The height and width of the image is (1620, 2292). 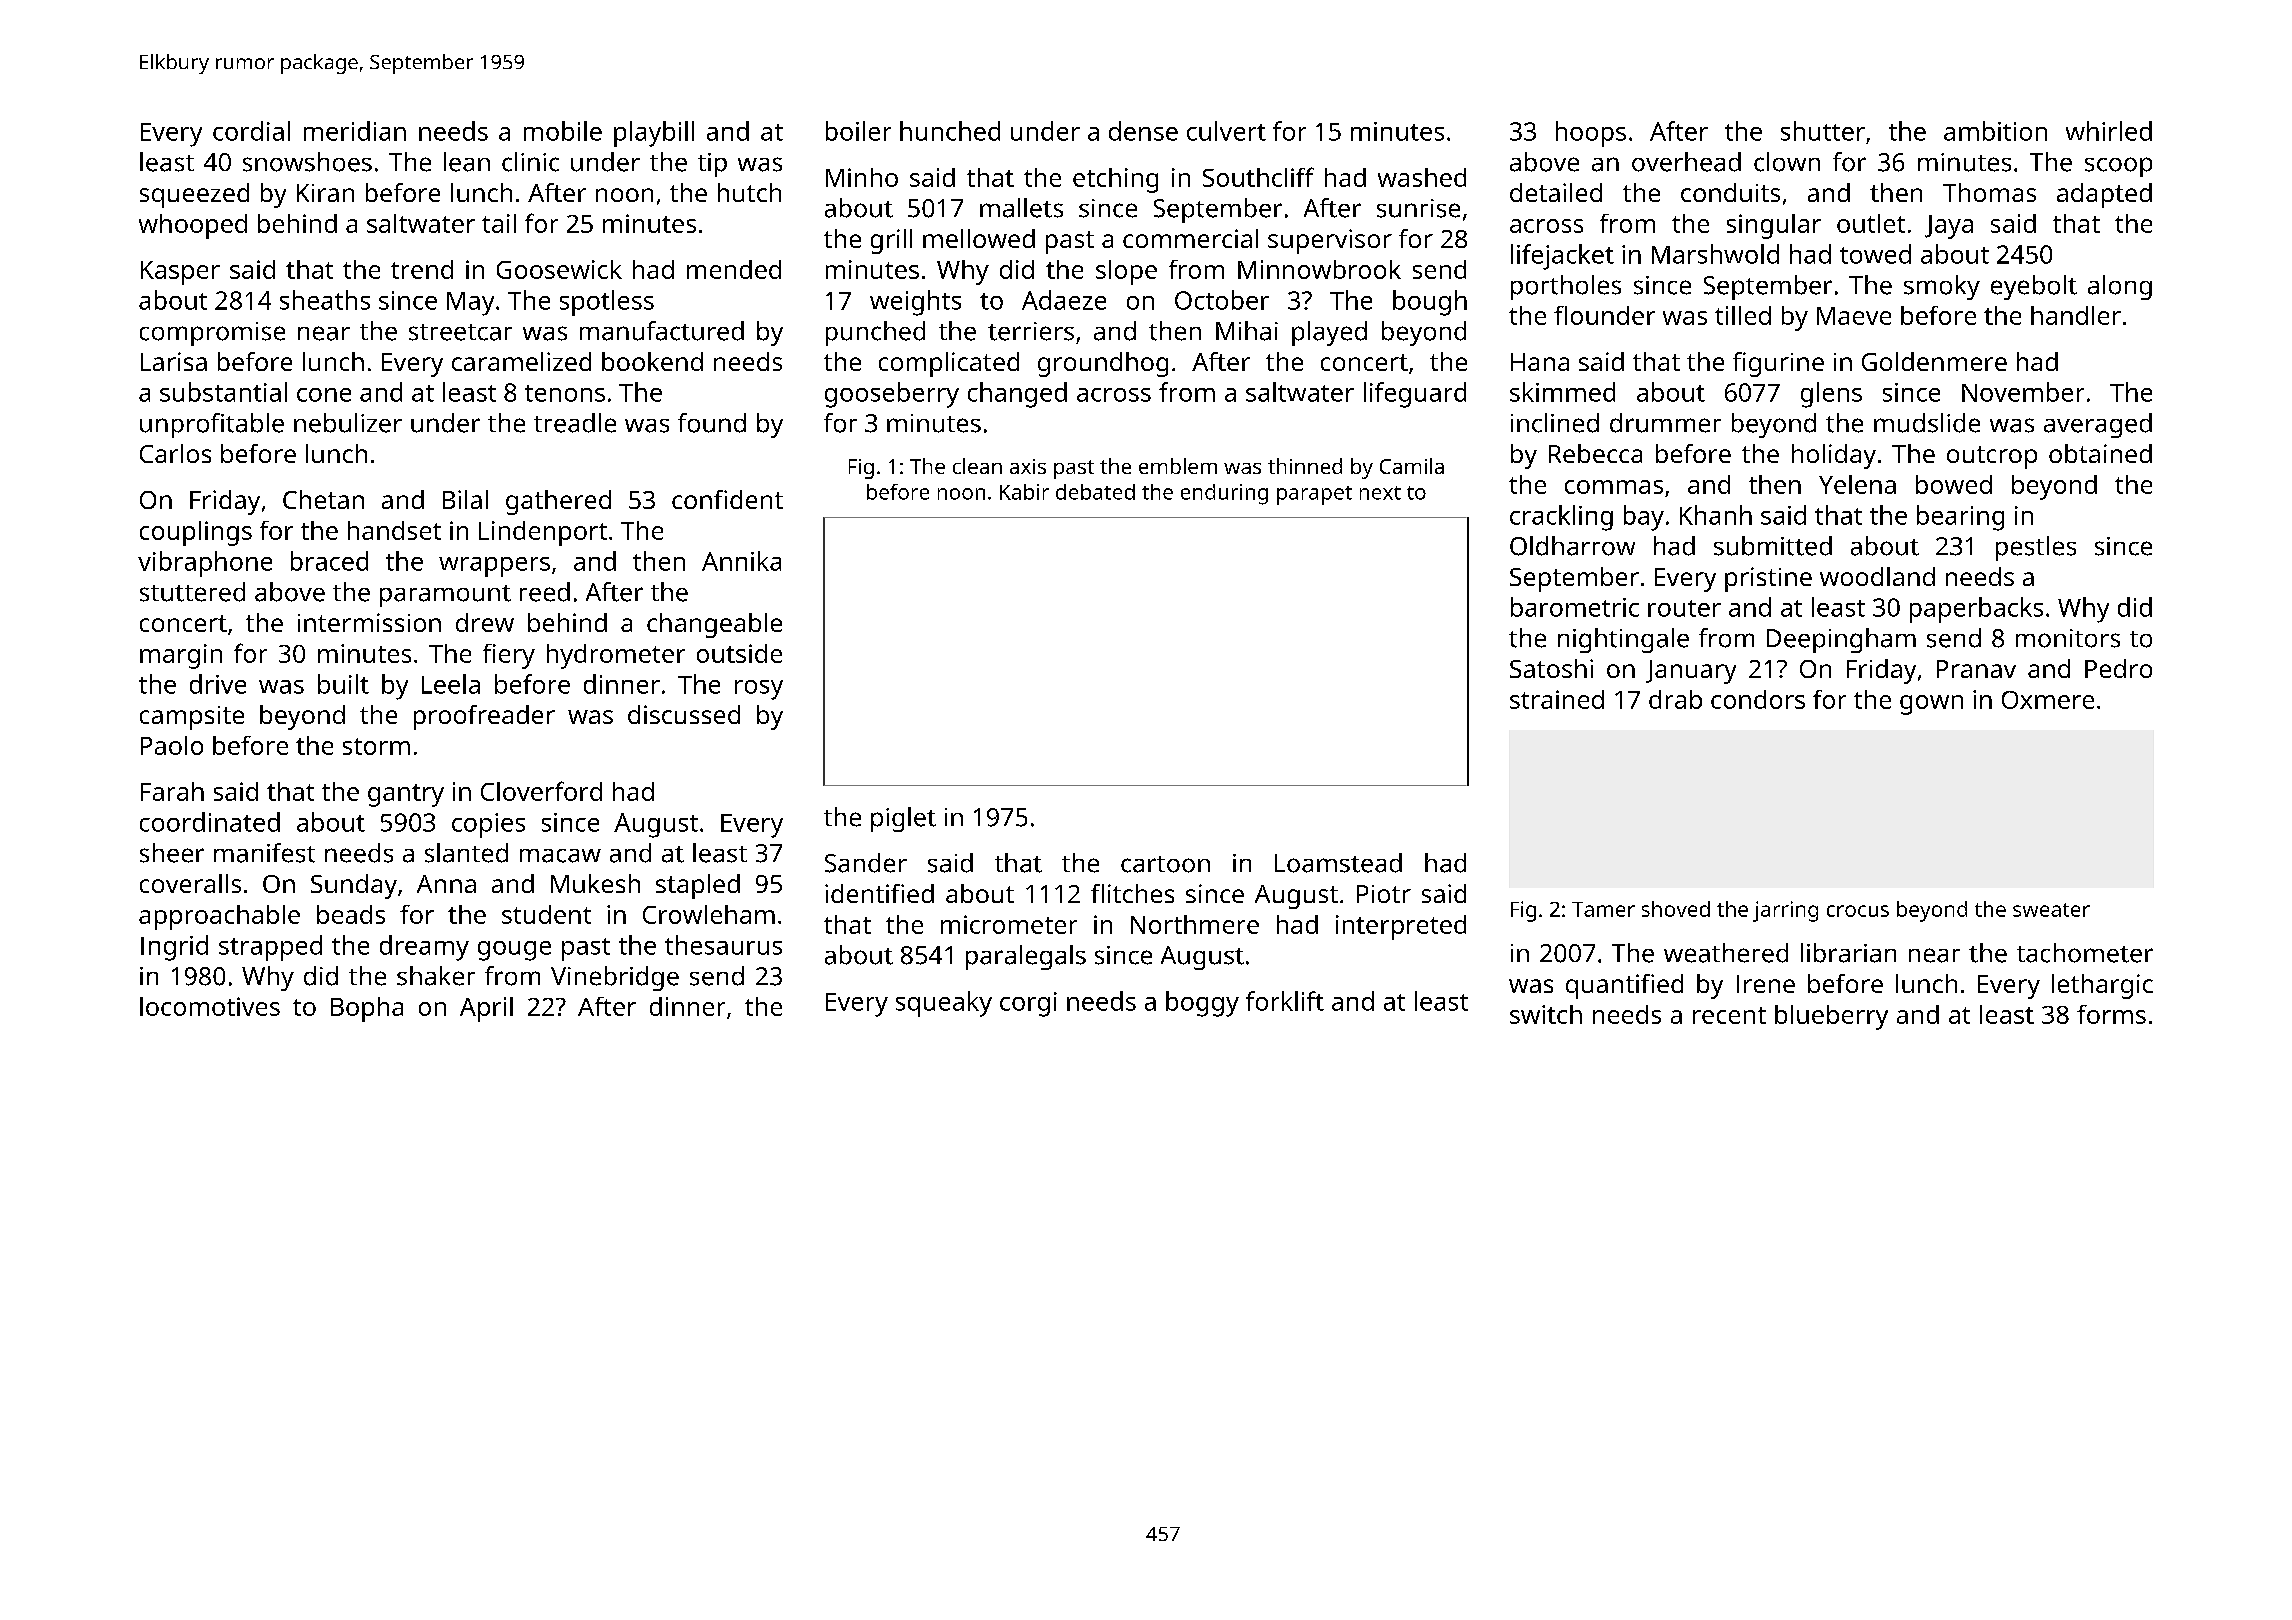 I want to click on Annika, so click(x=741, y=561).
